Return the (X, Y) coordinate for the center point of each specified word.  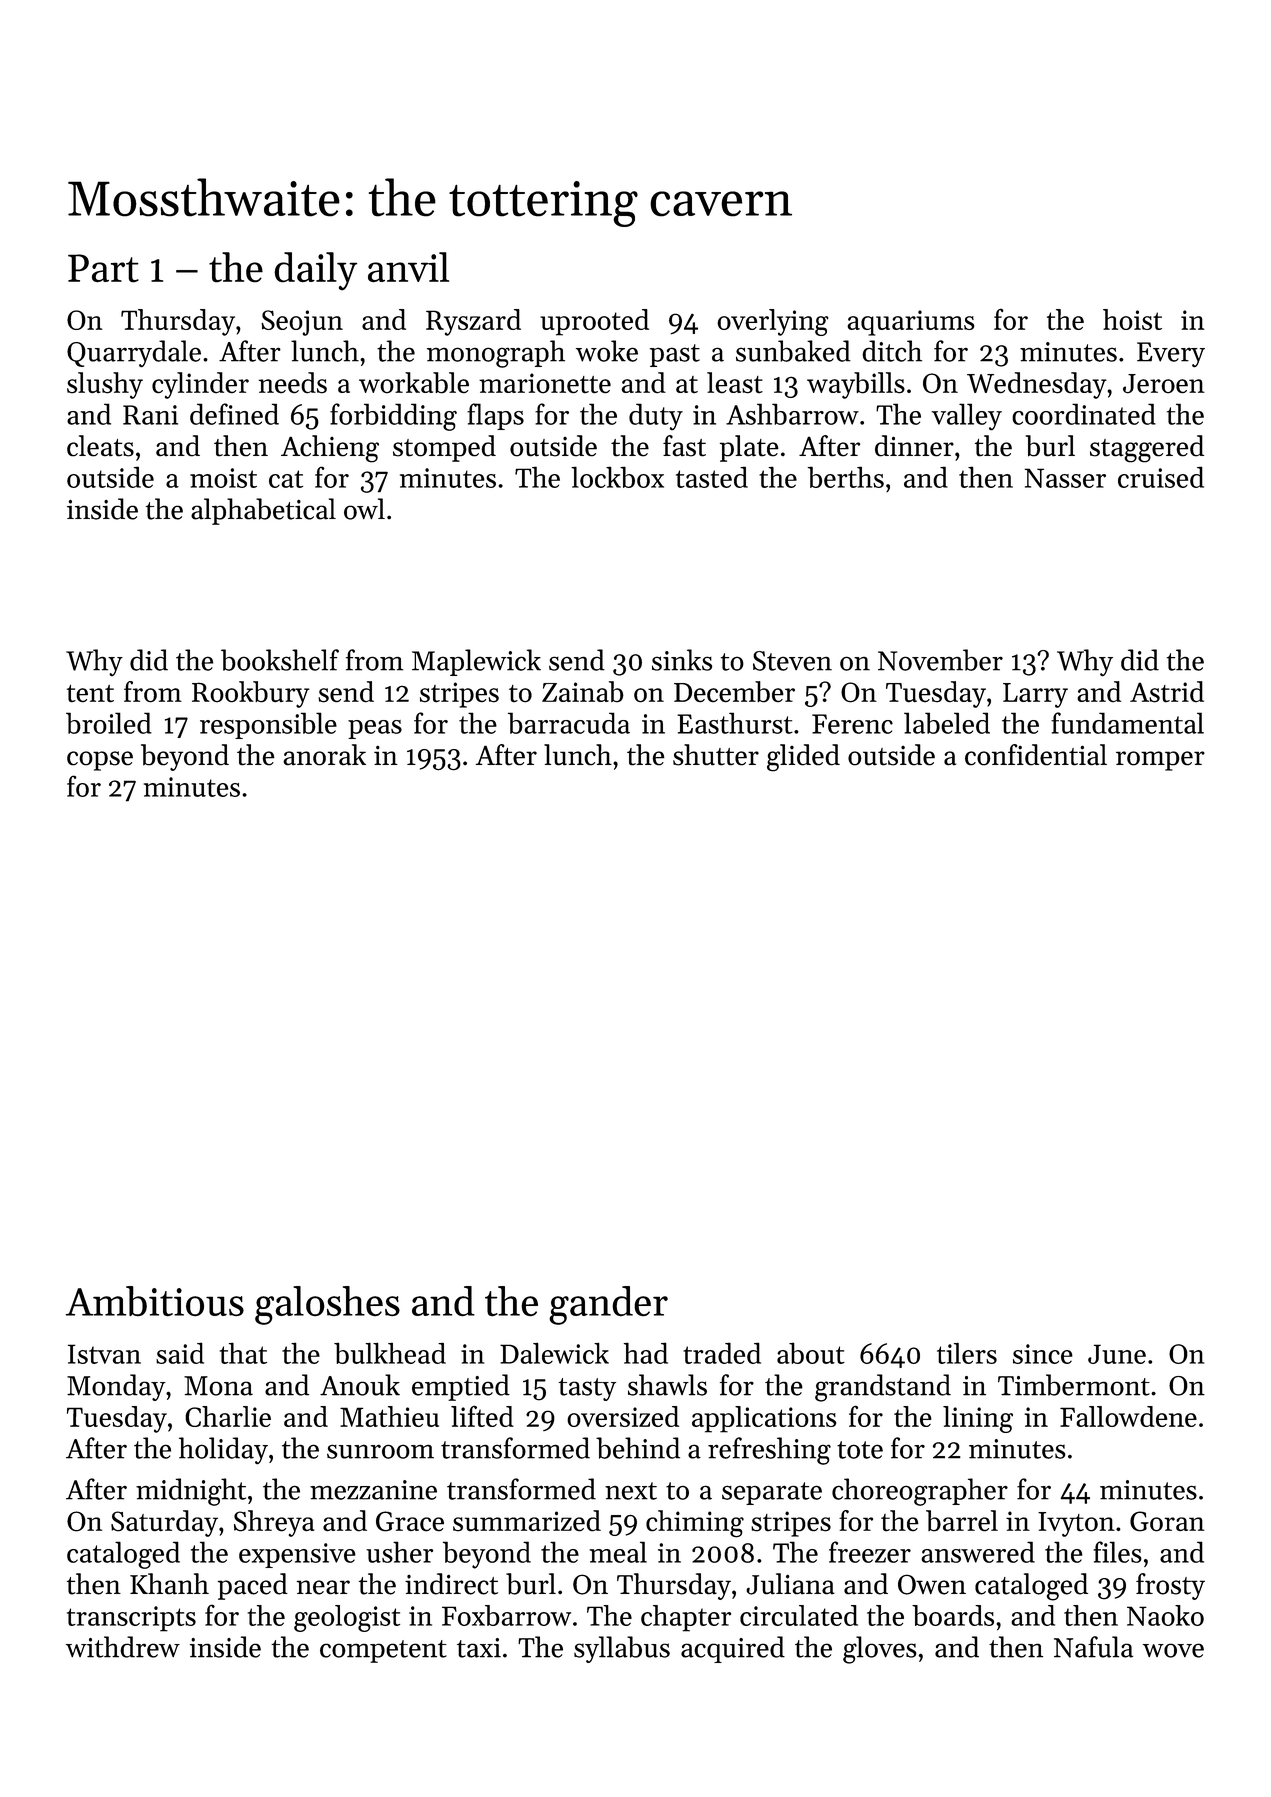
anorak (324, 755)
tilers (967, 1353)
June (1117, 1354)
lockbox (617, 477)
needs (293, 383)
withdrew (123, 1647)
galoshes (327, 1305)
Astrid (1167, 692)
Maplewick (476, 662)
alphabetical (263, 511)
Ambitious (155, 1301)
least (735, 383)
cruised (1161, 477)
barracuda (569, 723)
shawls (667, 1385)
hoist (1132, 319)
